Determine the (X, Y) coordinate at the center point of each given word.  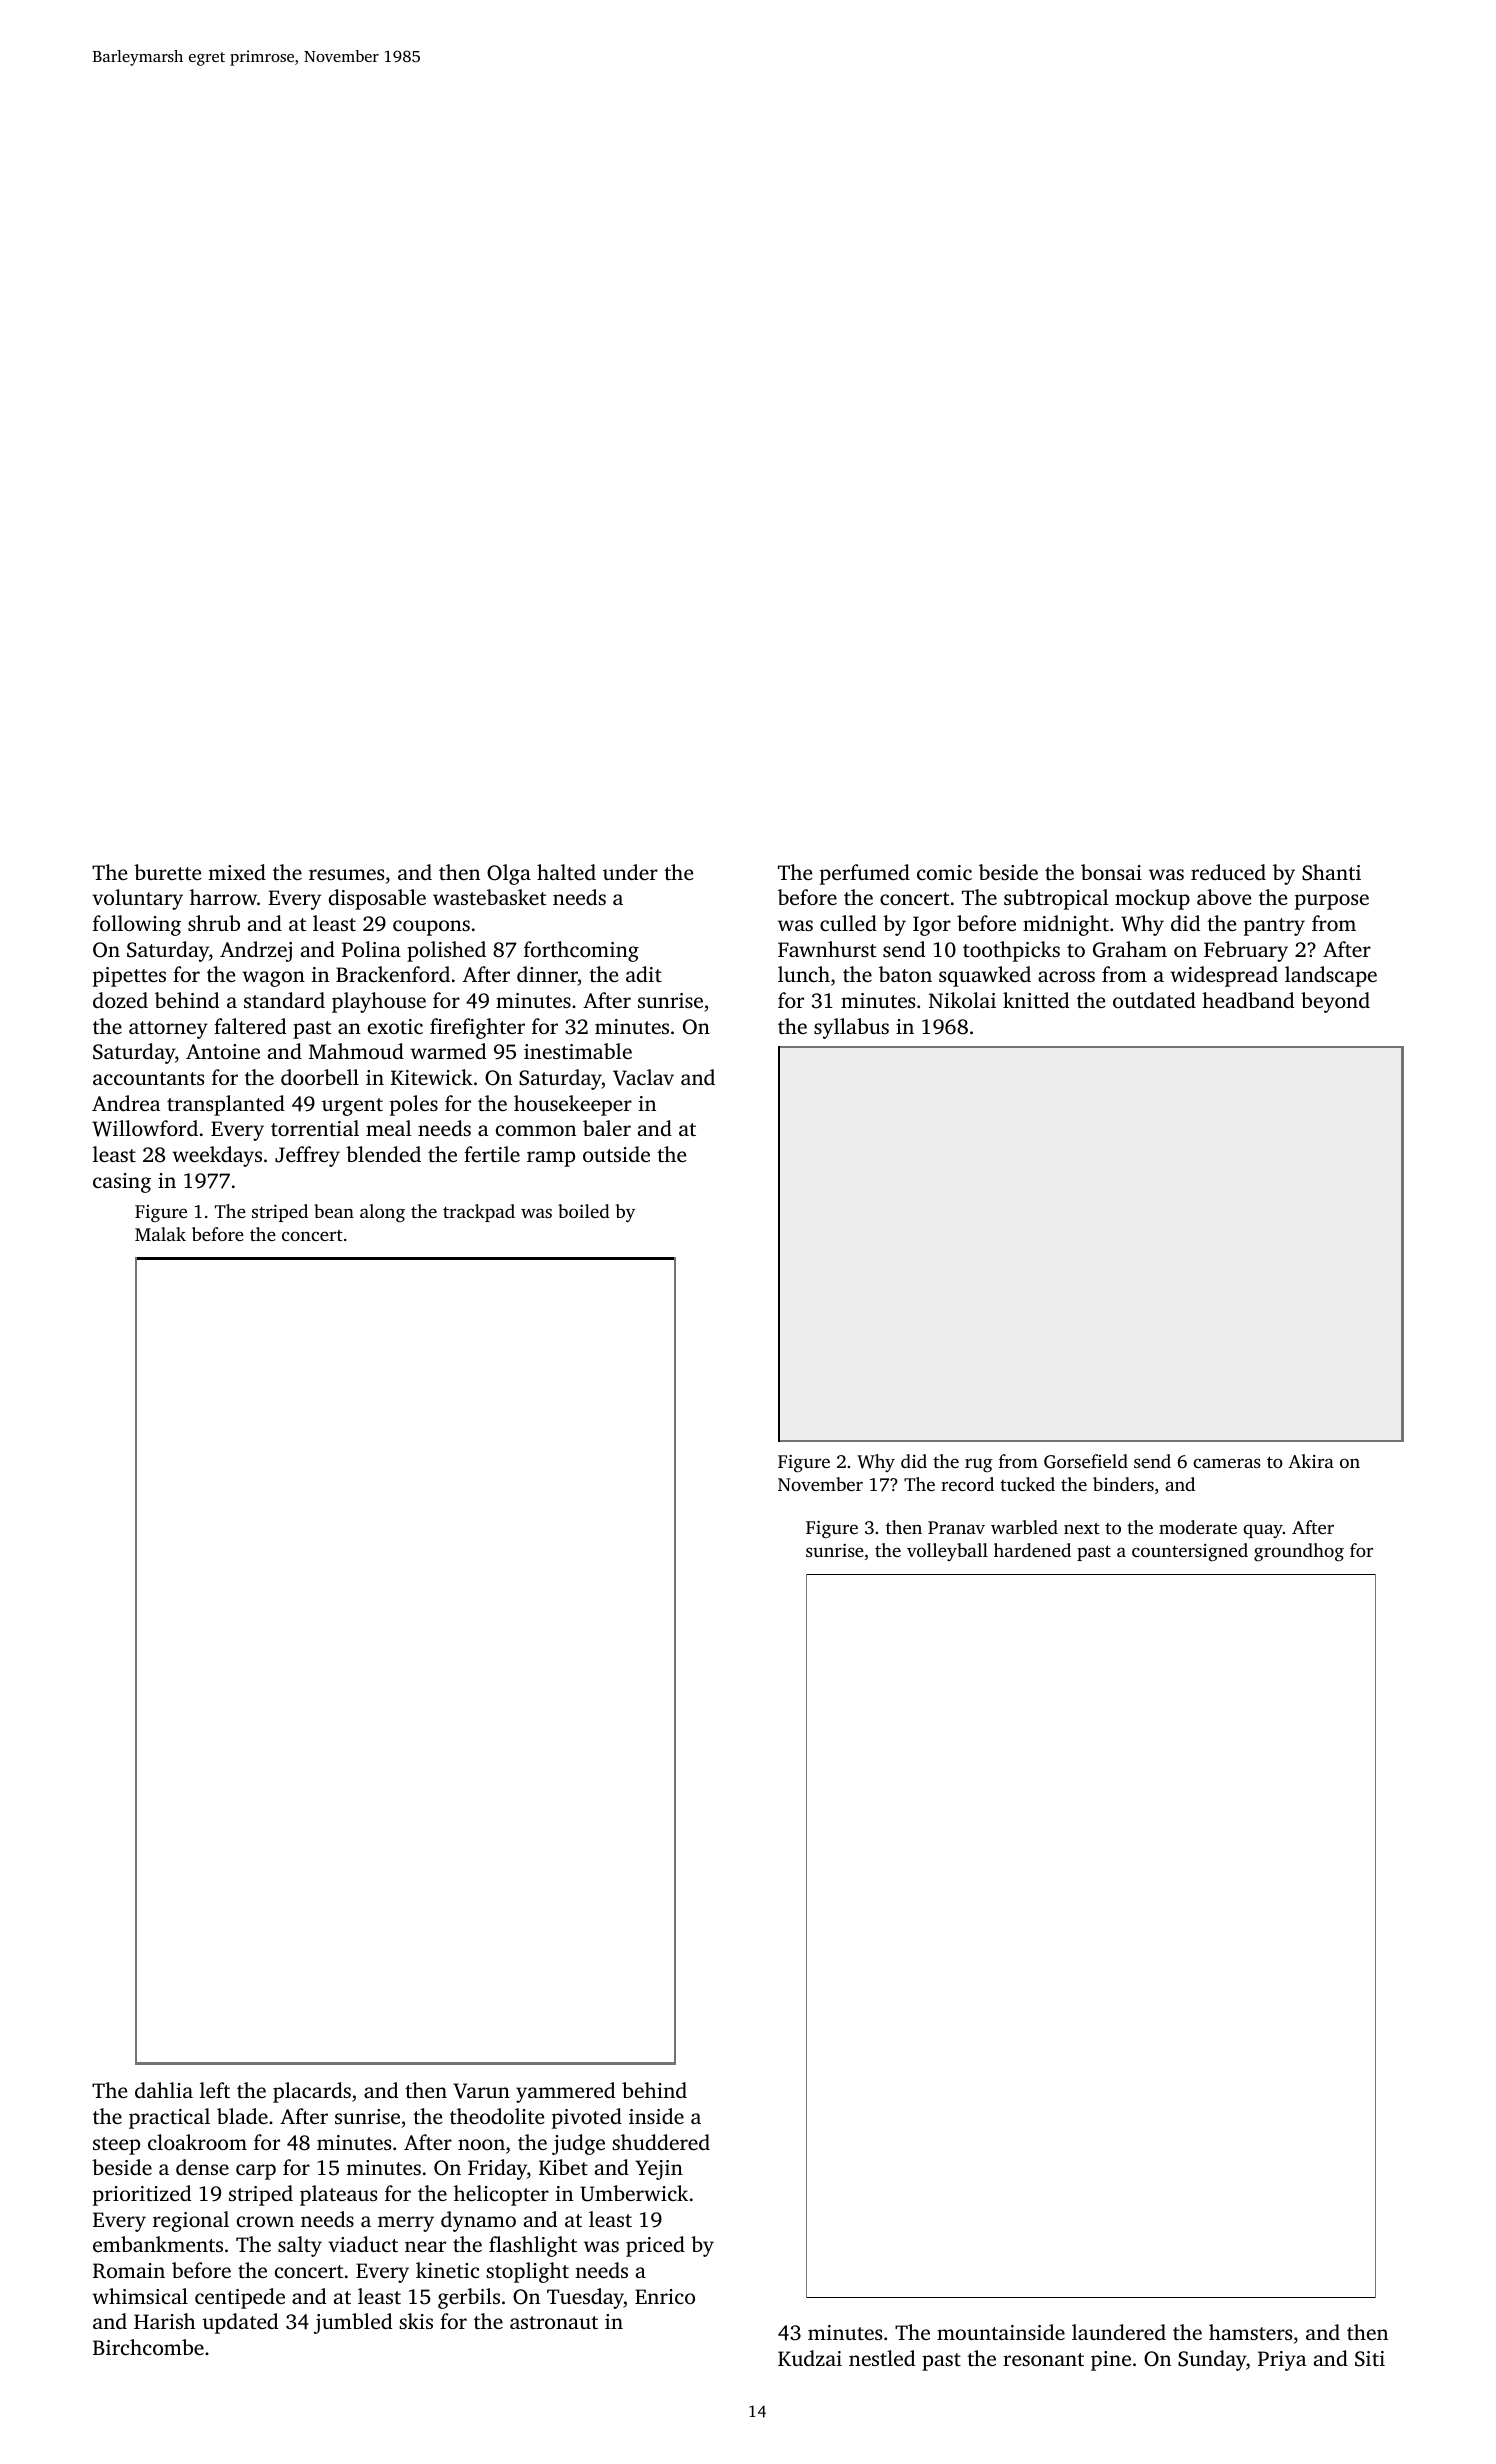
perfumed (865, 874)
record (967, 1484)
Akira (1311, 1461)
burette (167, 872)
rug (978, 1465)
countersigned (1190, 1552)
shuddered (661, 2142)
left (215, 2090)
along (382, 1213)
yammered (565, 2092)
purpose (1332, 902)
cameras (1227, 1463)
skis (416, 2321)
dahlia (164, 2090)
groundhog (1299, 1552)
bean (334, 1211)
